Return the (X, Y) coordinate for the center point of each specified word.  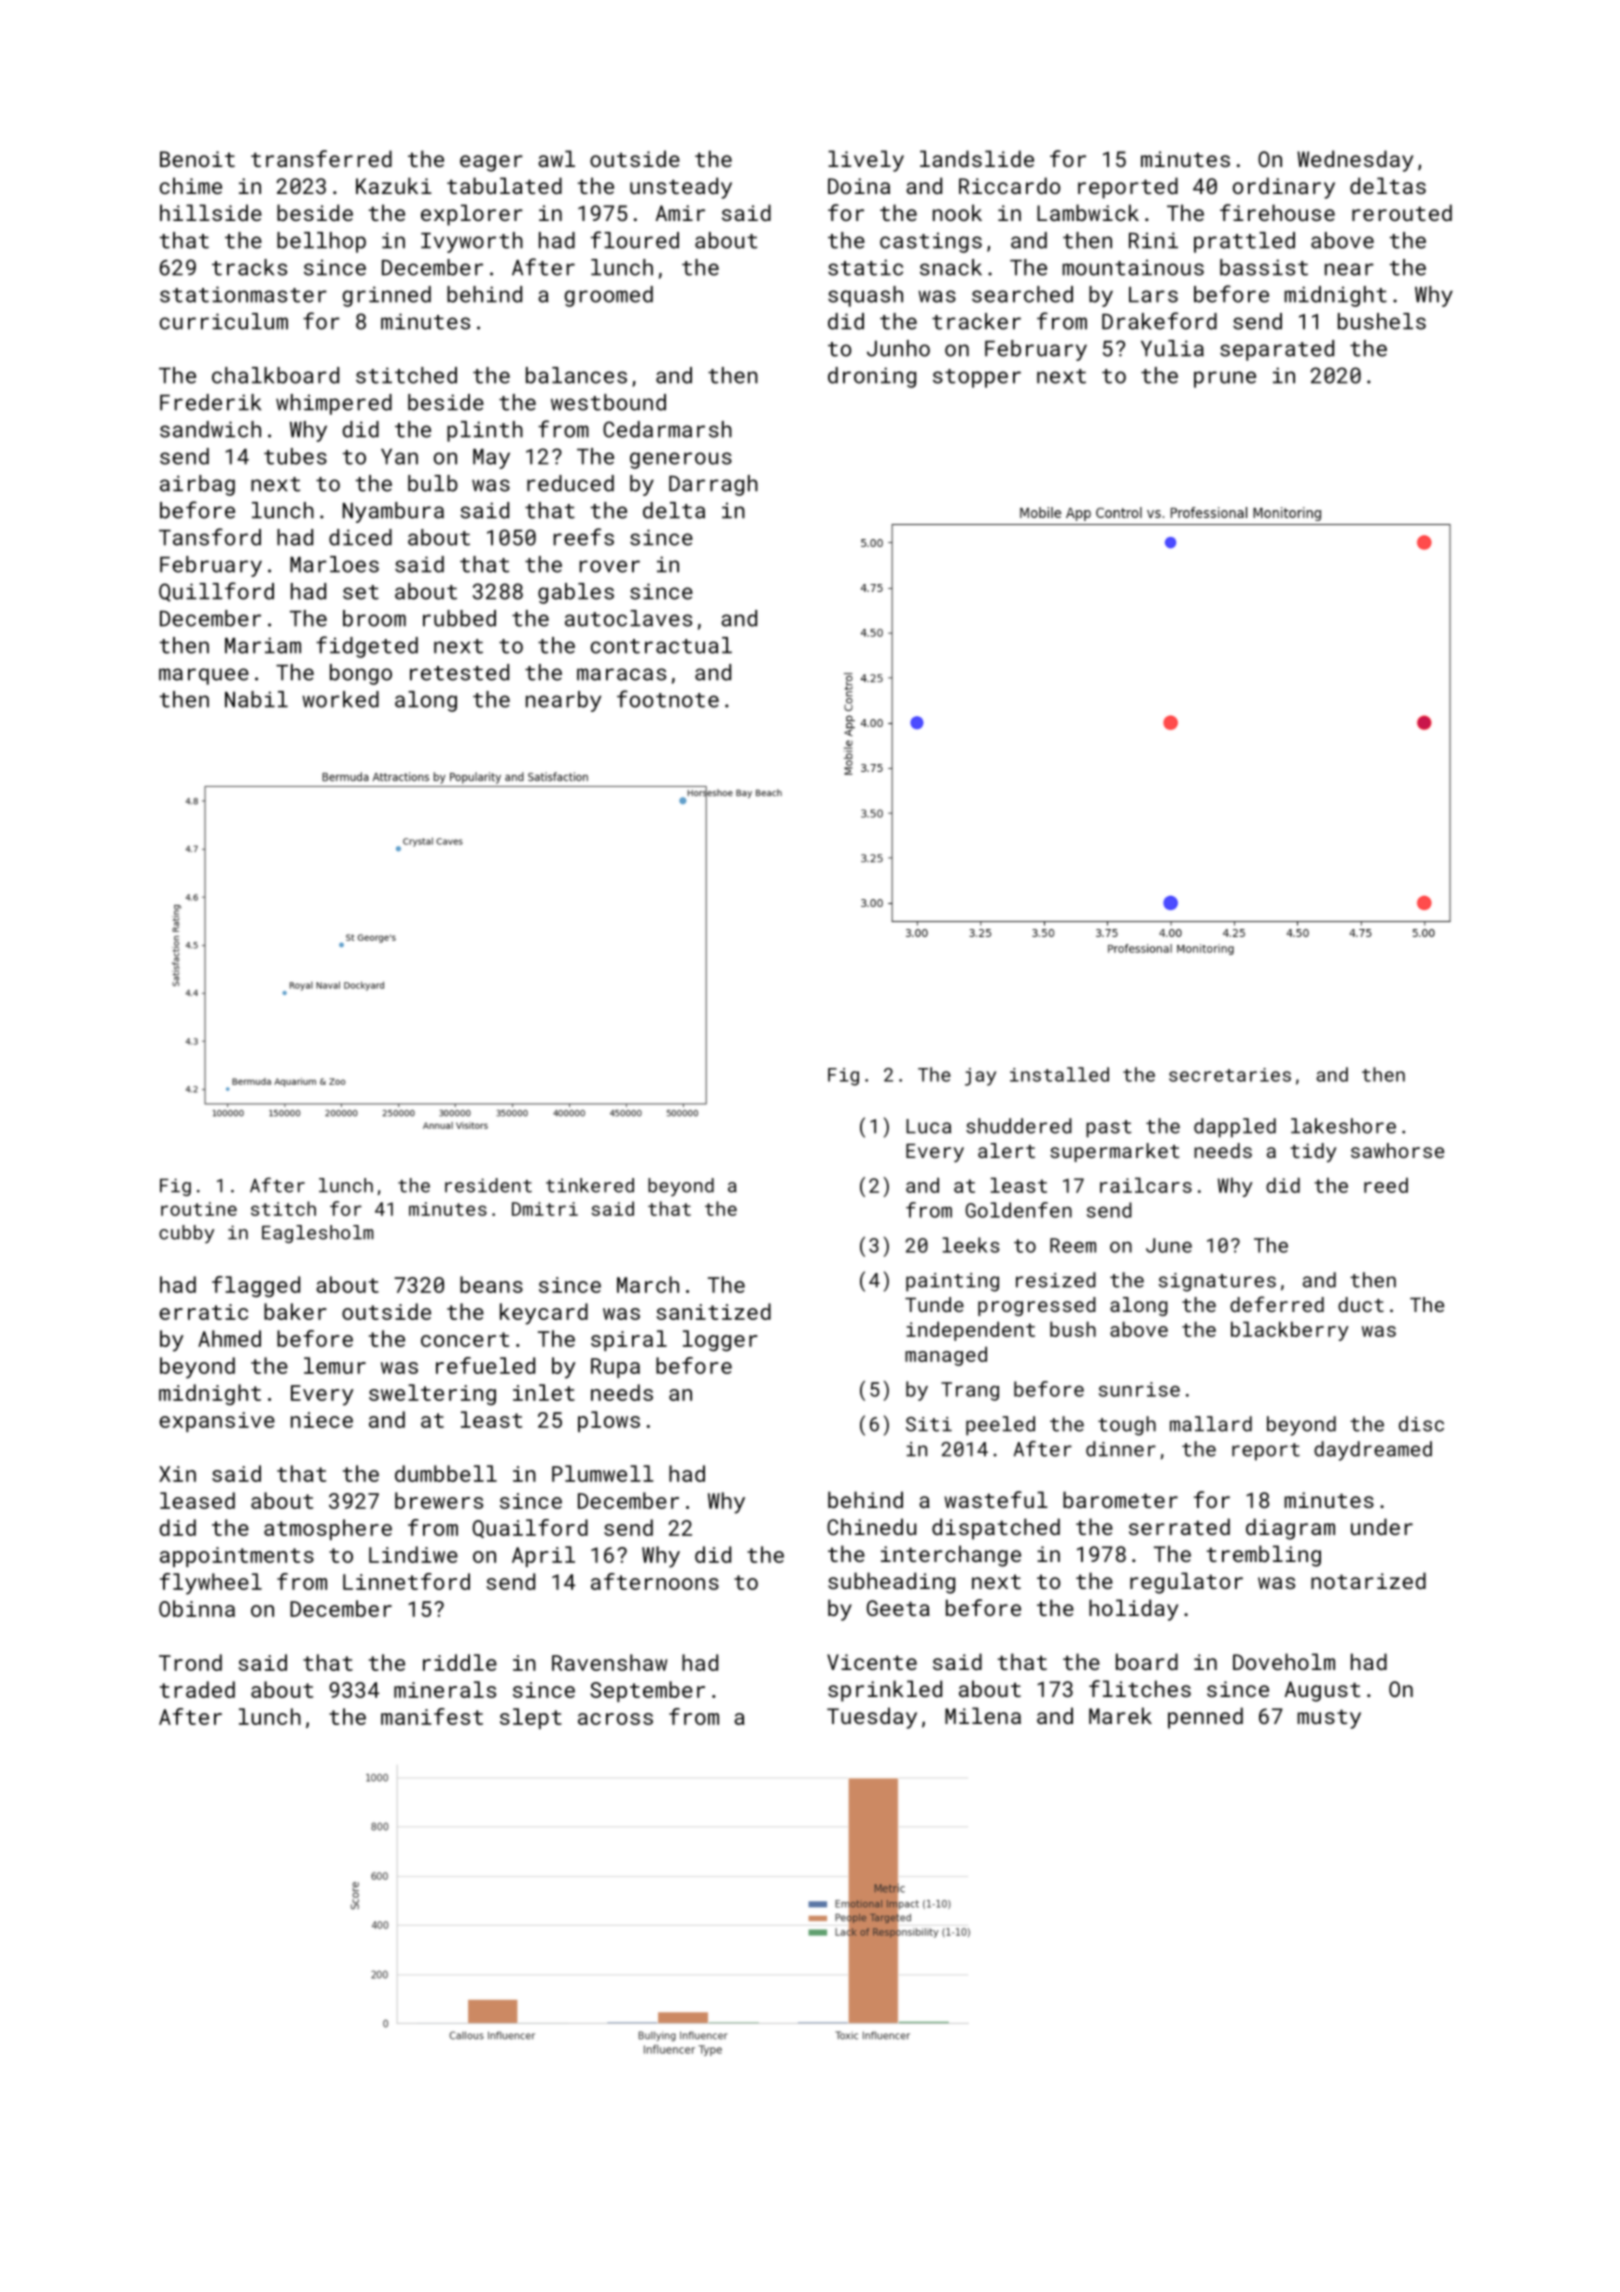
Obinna (197, 1608)
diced (360, 537)
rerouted (1402, 212)
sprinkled (885, 1691)
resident (488, 1185)
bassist (1264, 267)
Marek (1120, 1715)
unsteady (681, 188)
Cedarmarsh (667, 429)
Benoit (197, 159)
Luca (928, 1126)
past (1109, 1129)
